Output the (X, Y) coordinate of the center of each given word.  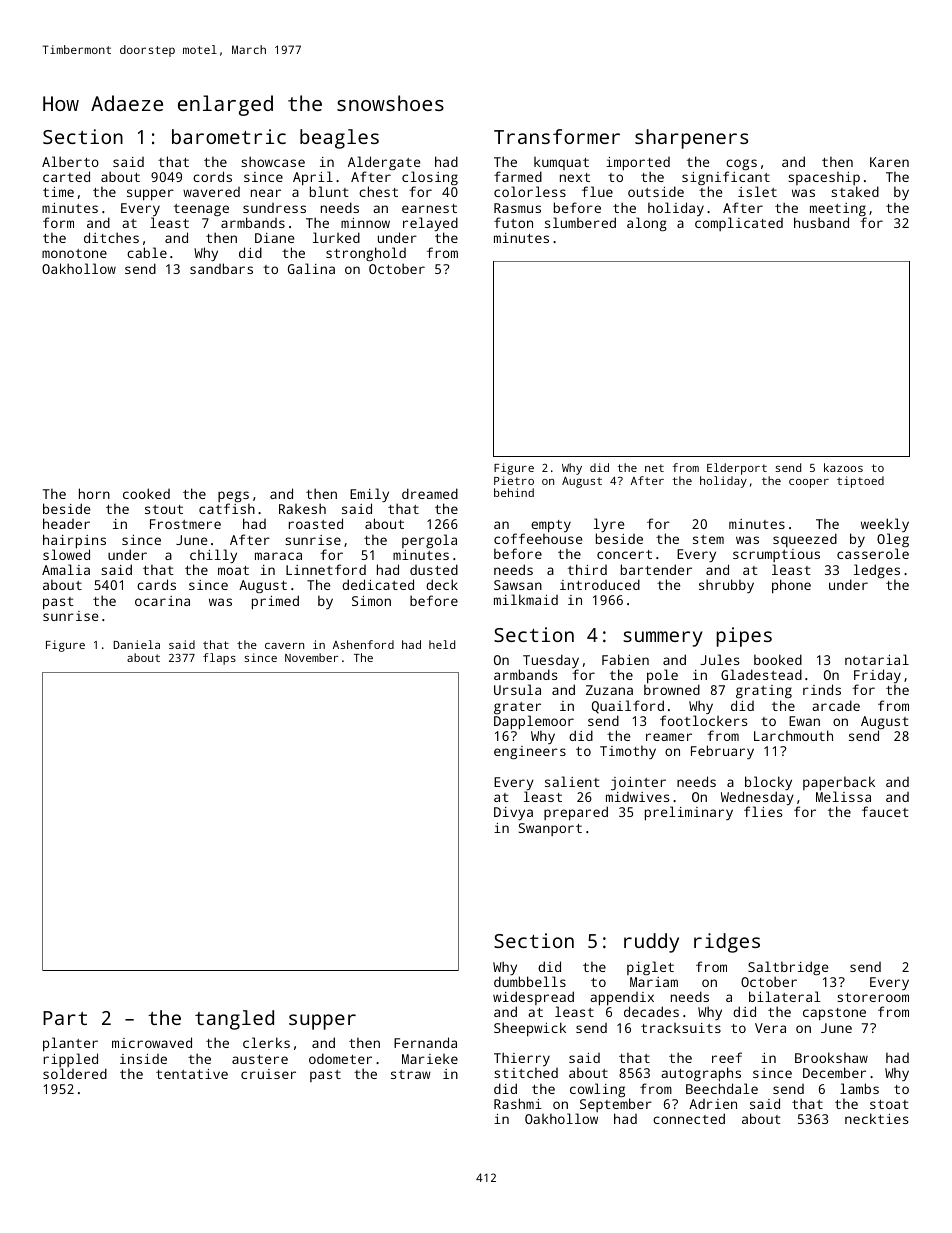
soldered (75, 1073)
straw (411, 1074)
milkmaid (526, 599)
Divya (513, 813)
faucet (885, 811)
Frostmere (185, 524)
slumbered (580, 222)
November (311, 657)
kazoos (843, 467)
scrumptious (776, 555)
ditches (111, 237)
